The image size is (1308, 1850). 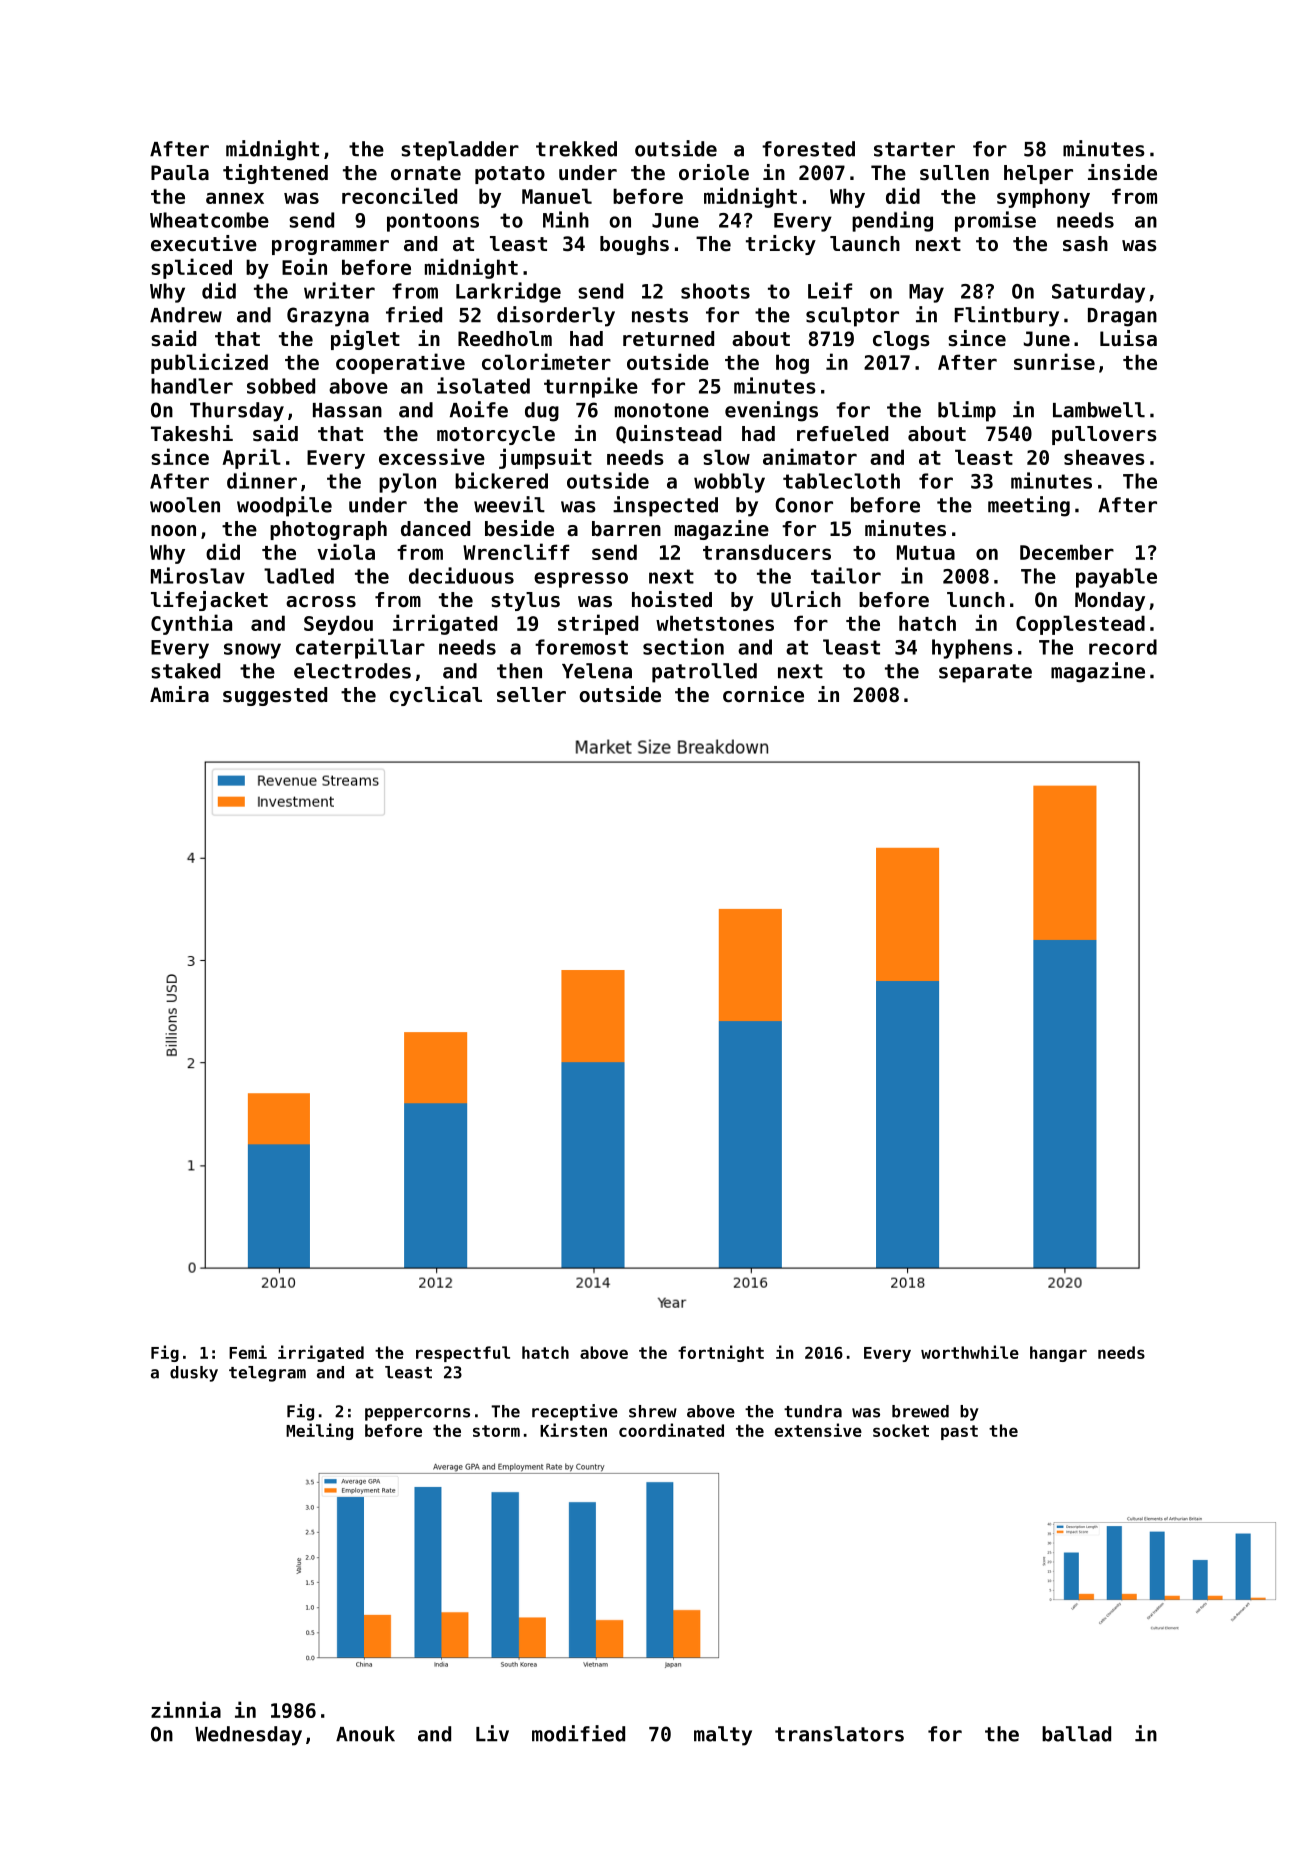 I want to click on starter, so click(x=914, y=149).
